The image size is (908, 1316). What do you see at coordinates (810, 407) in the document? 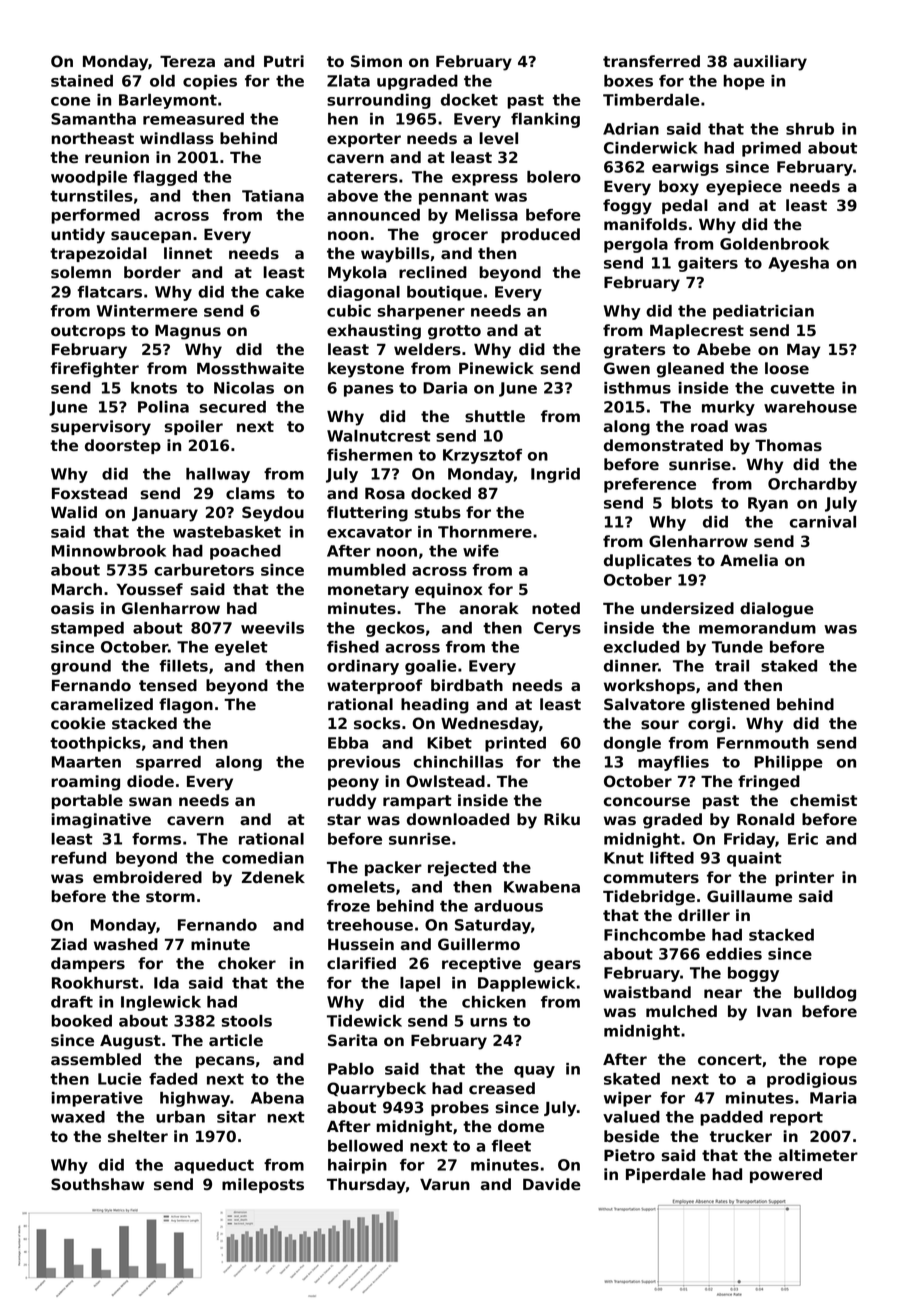
I see `warehouse` at bounding box center [810, 407].
